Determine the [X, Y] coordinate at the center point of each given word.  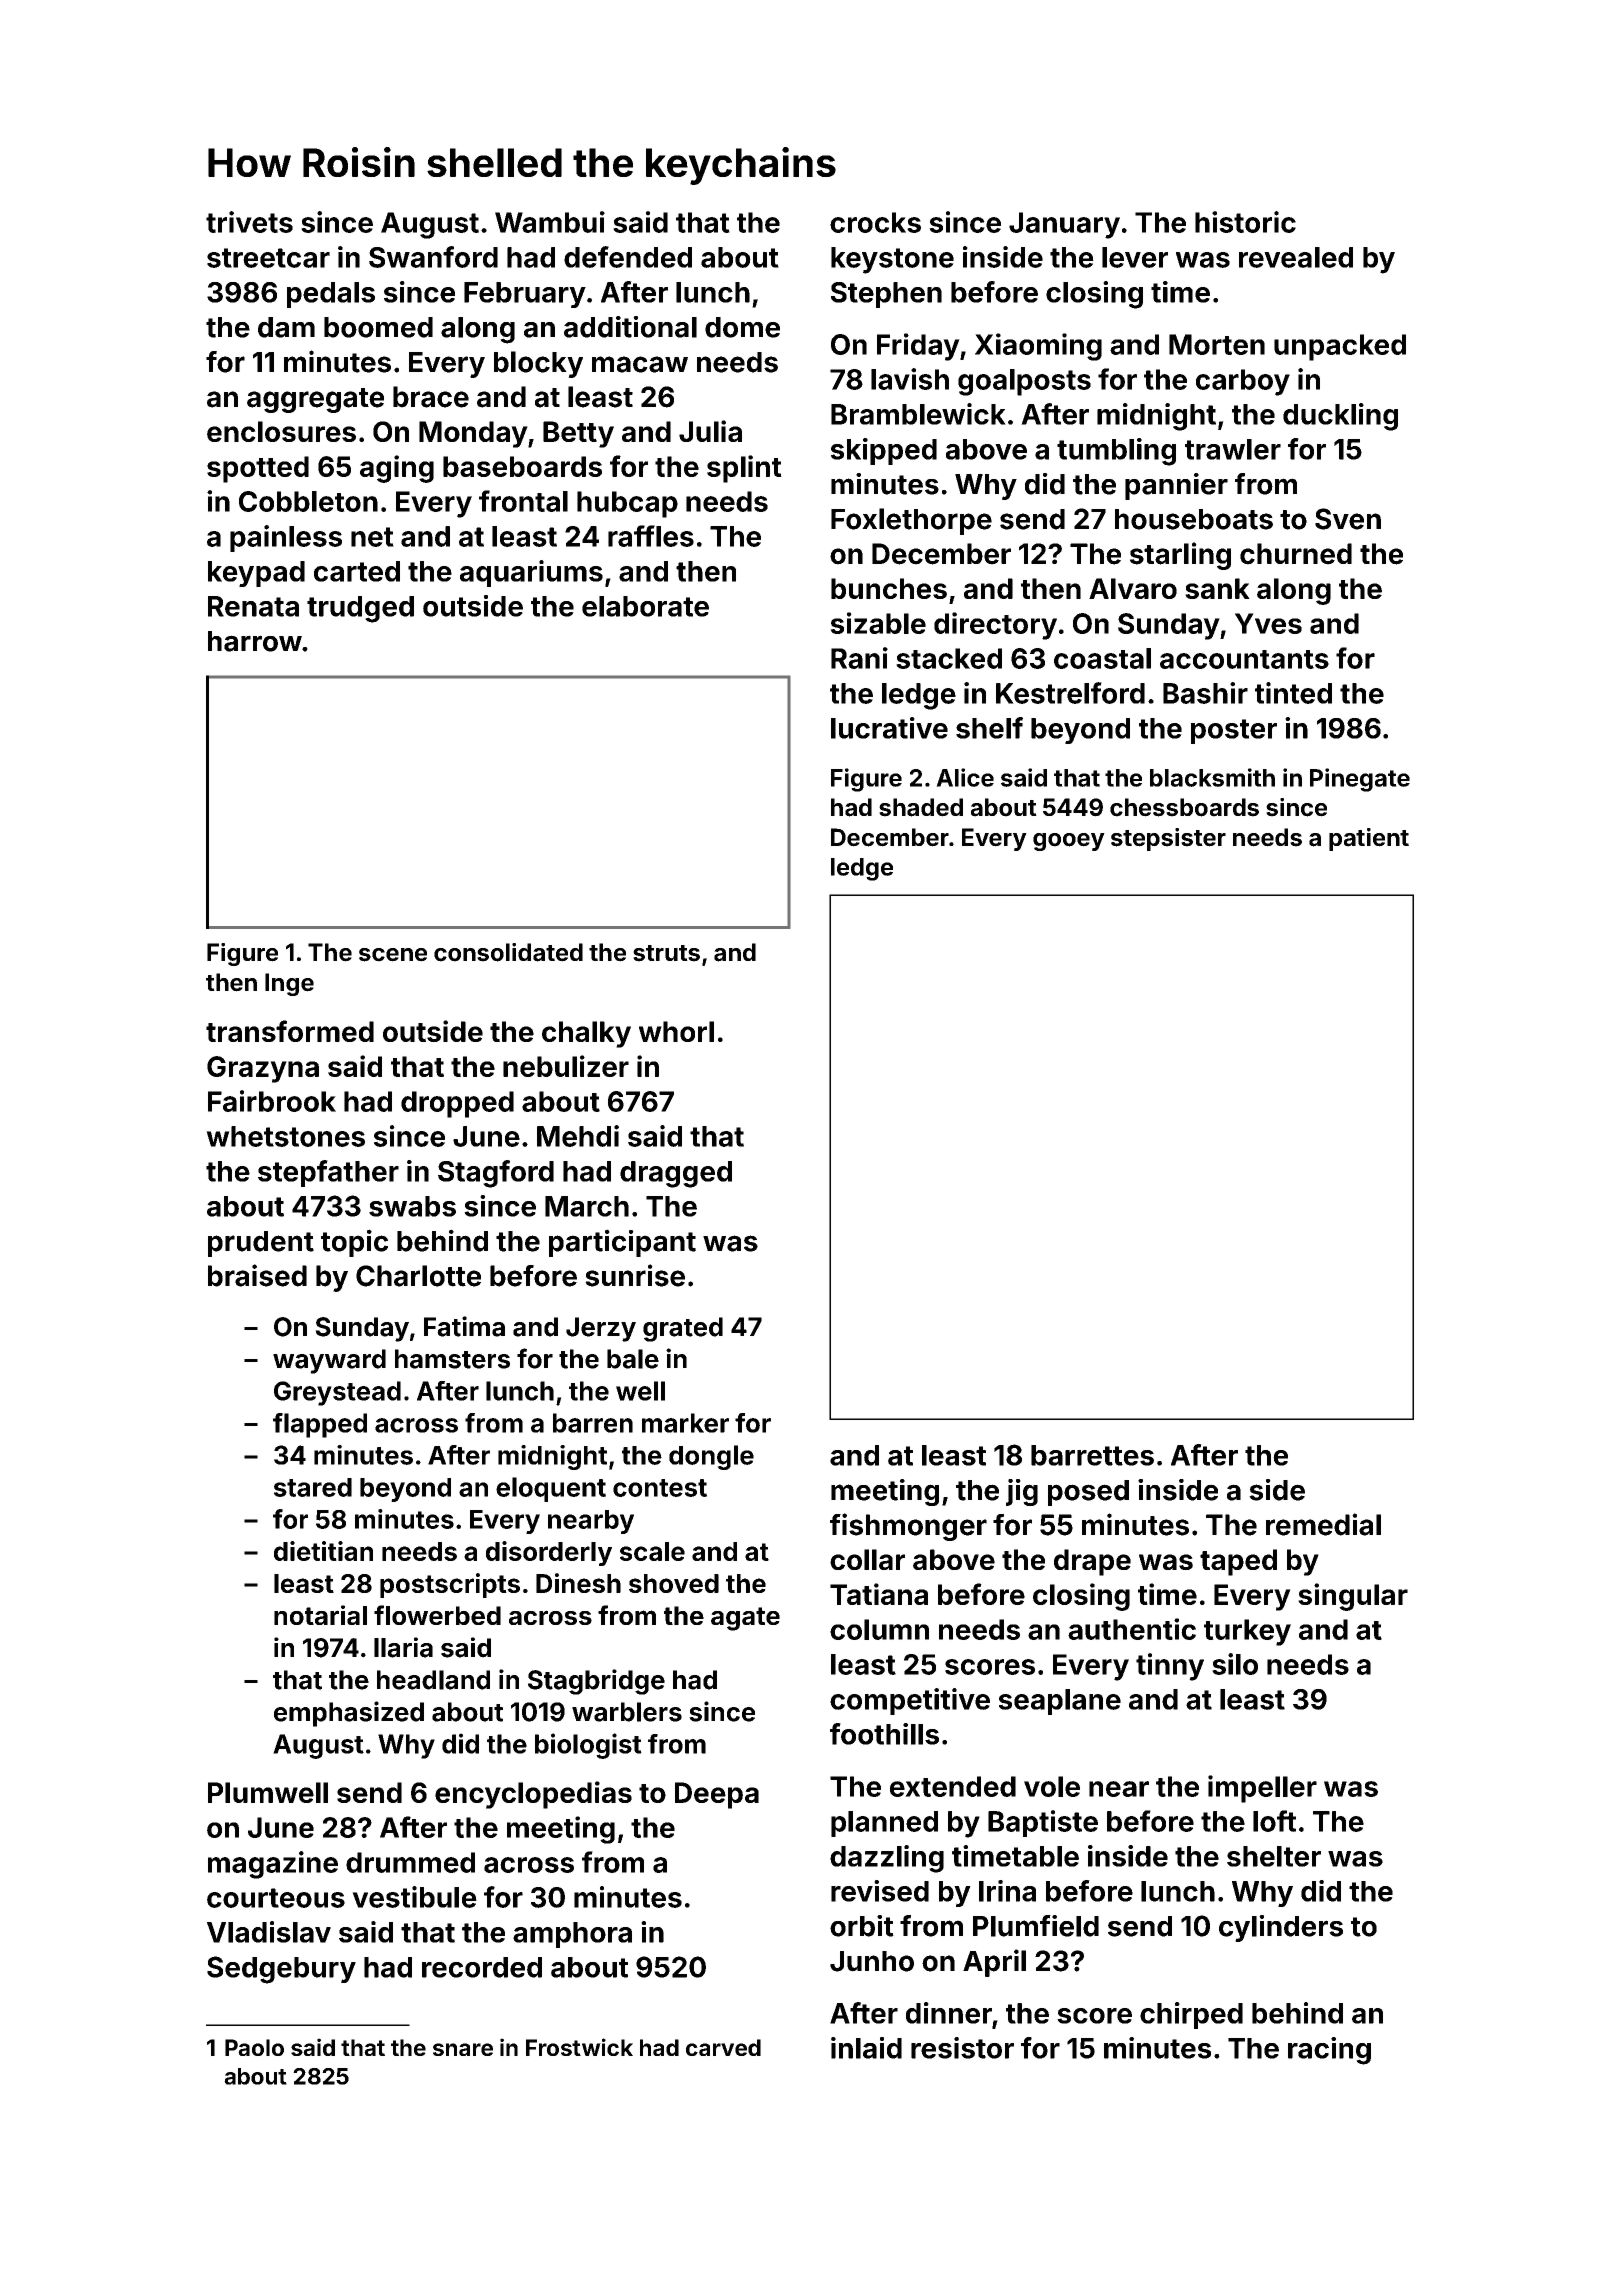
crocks [875, 222]
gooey [1069, 842]
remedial [1323, 1524]
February [525, 295]
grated [683, 1329]
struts [666, 953]
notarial [320, 1615]
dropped [457, 1104]
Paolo [254, 2047]
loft [1274, 1821]
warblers [627, 1712]
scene [393, 955]
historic [1245, 222]
